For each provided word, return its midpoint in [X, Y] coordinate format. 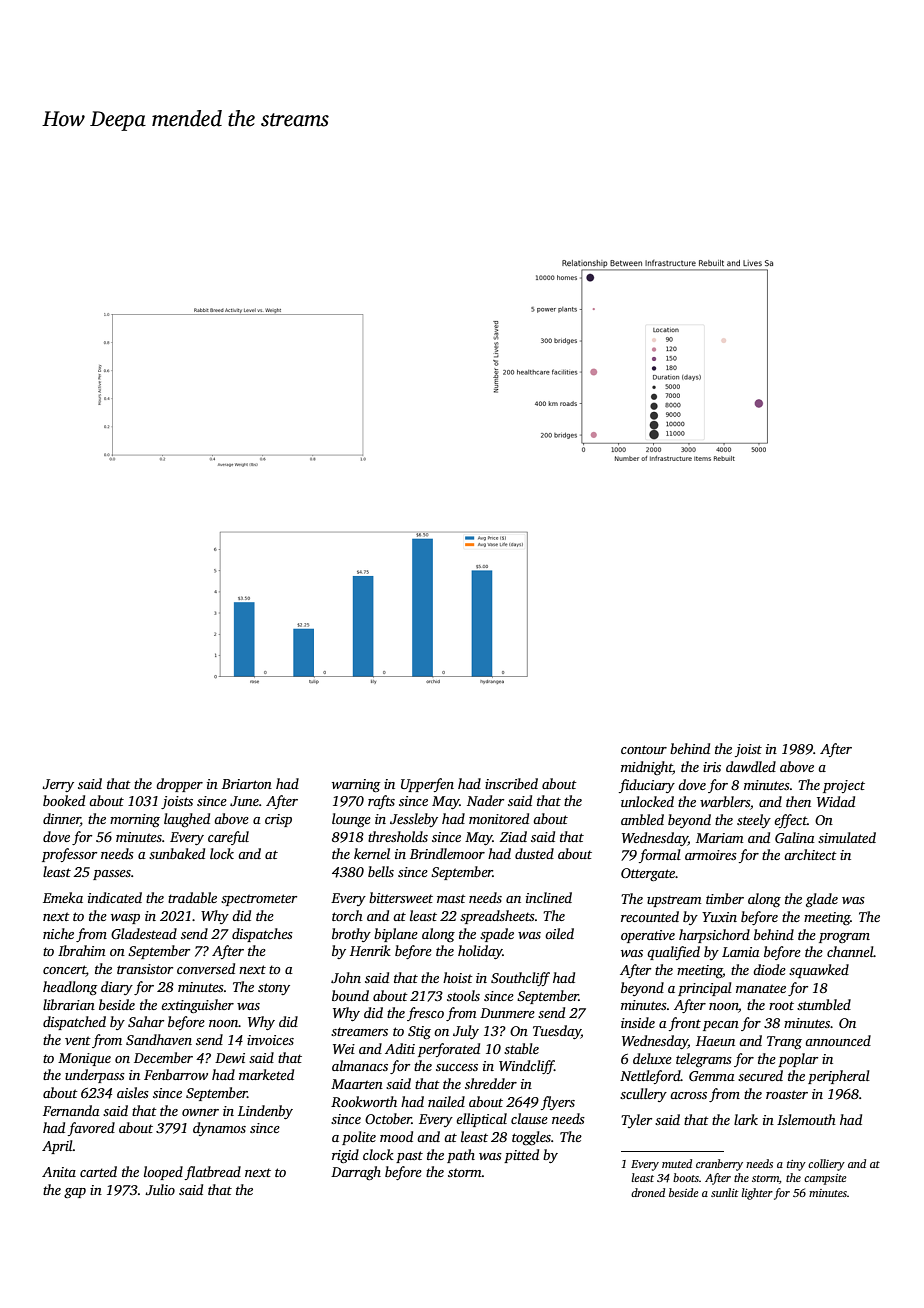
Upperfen [427, 785]
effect [790, 821]
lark [746, 1119]
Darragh [356, 1173]
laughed [187, 820]
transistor [145, 969]
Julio [160, 1189]
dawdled [751, 766]
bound [350, 995]
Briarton [247, 784]
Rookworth [364, 1101]
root [781, 1005]
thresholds [398, 836]
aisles [133, 1092]
